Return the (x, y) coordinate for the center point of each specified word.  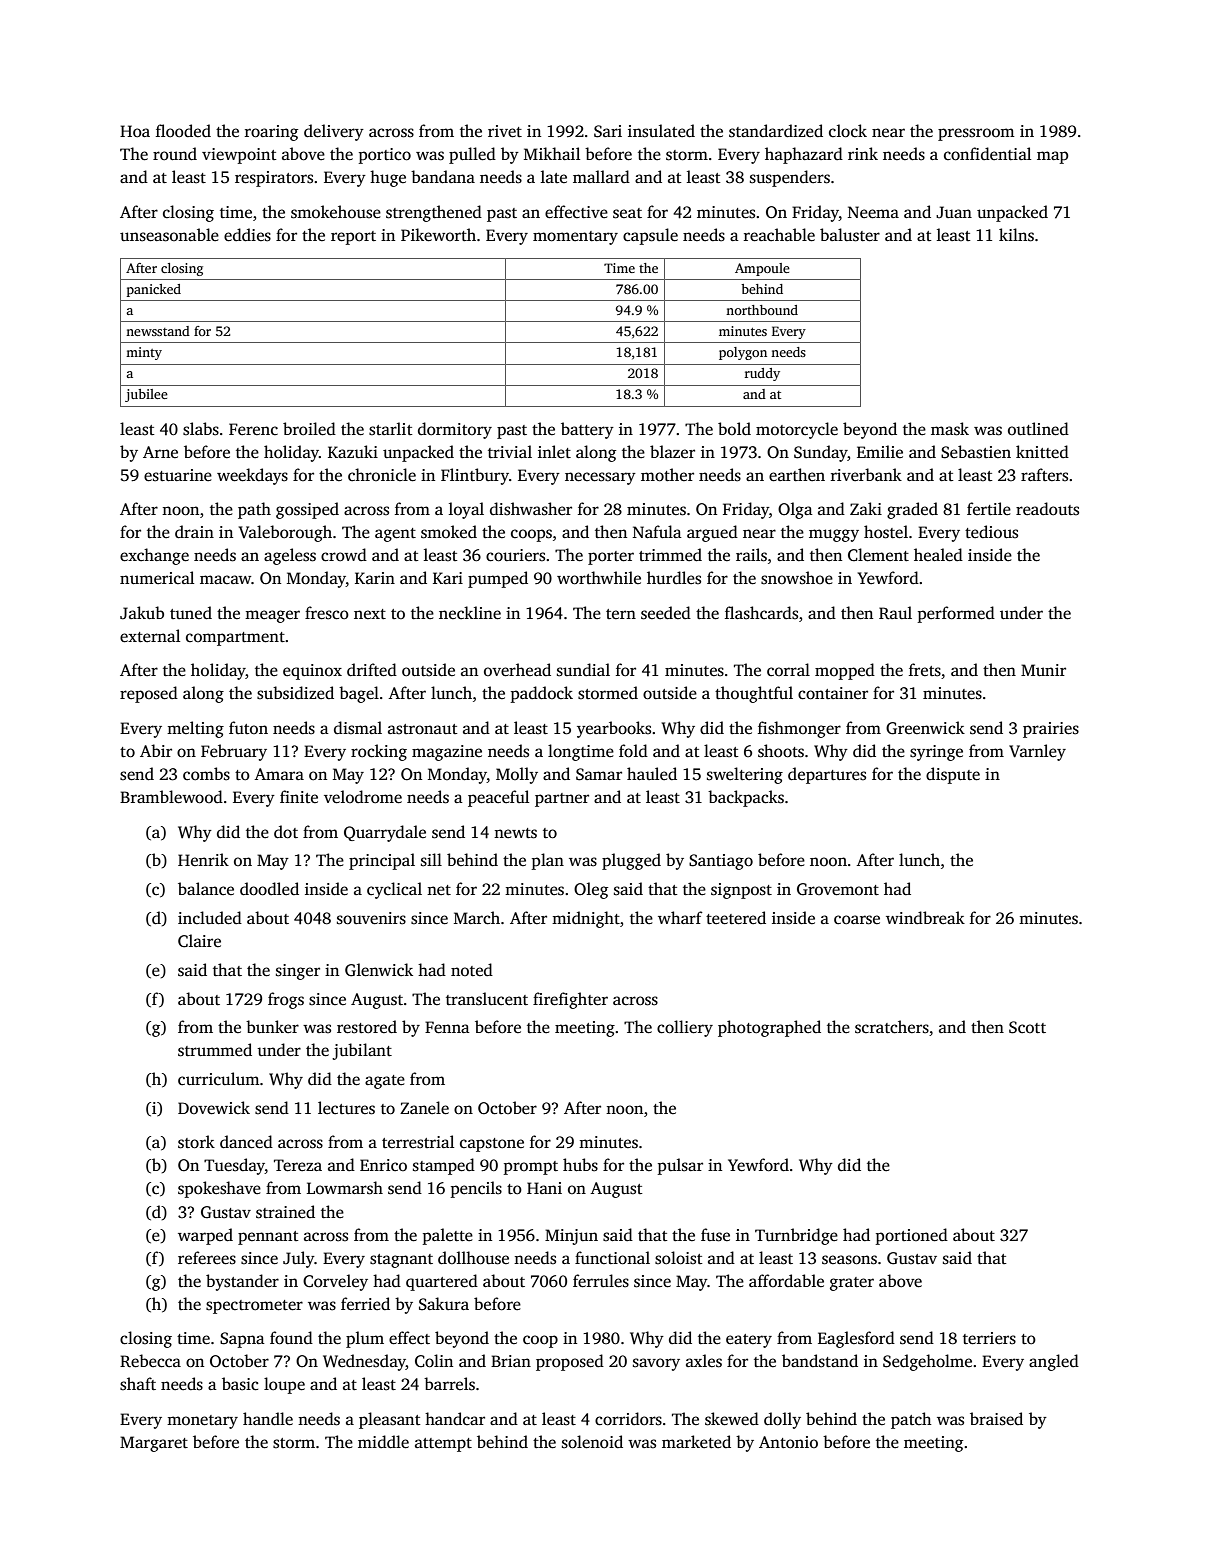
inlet (554, 451)
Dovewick (214, 1108)
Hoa (135, 131)
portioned (912, 1236)
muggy (834, 535)
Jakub (142, 613)
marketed (696, 1441)
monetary (202, 1422)
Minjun (571, 1237)
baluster (850, 235)
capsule (650, 236)
